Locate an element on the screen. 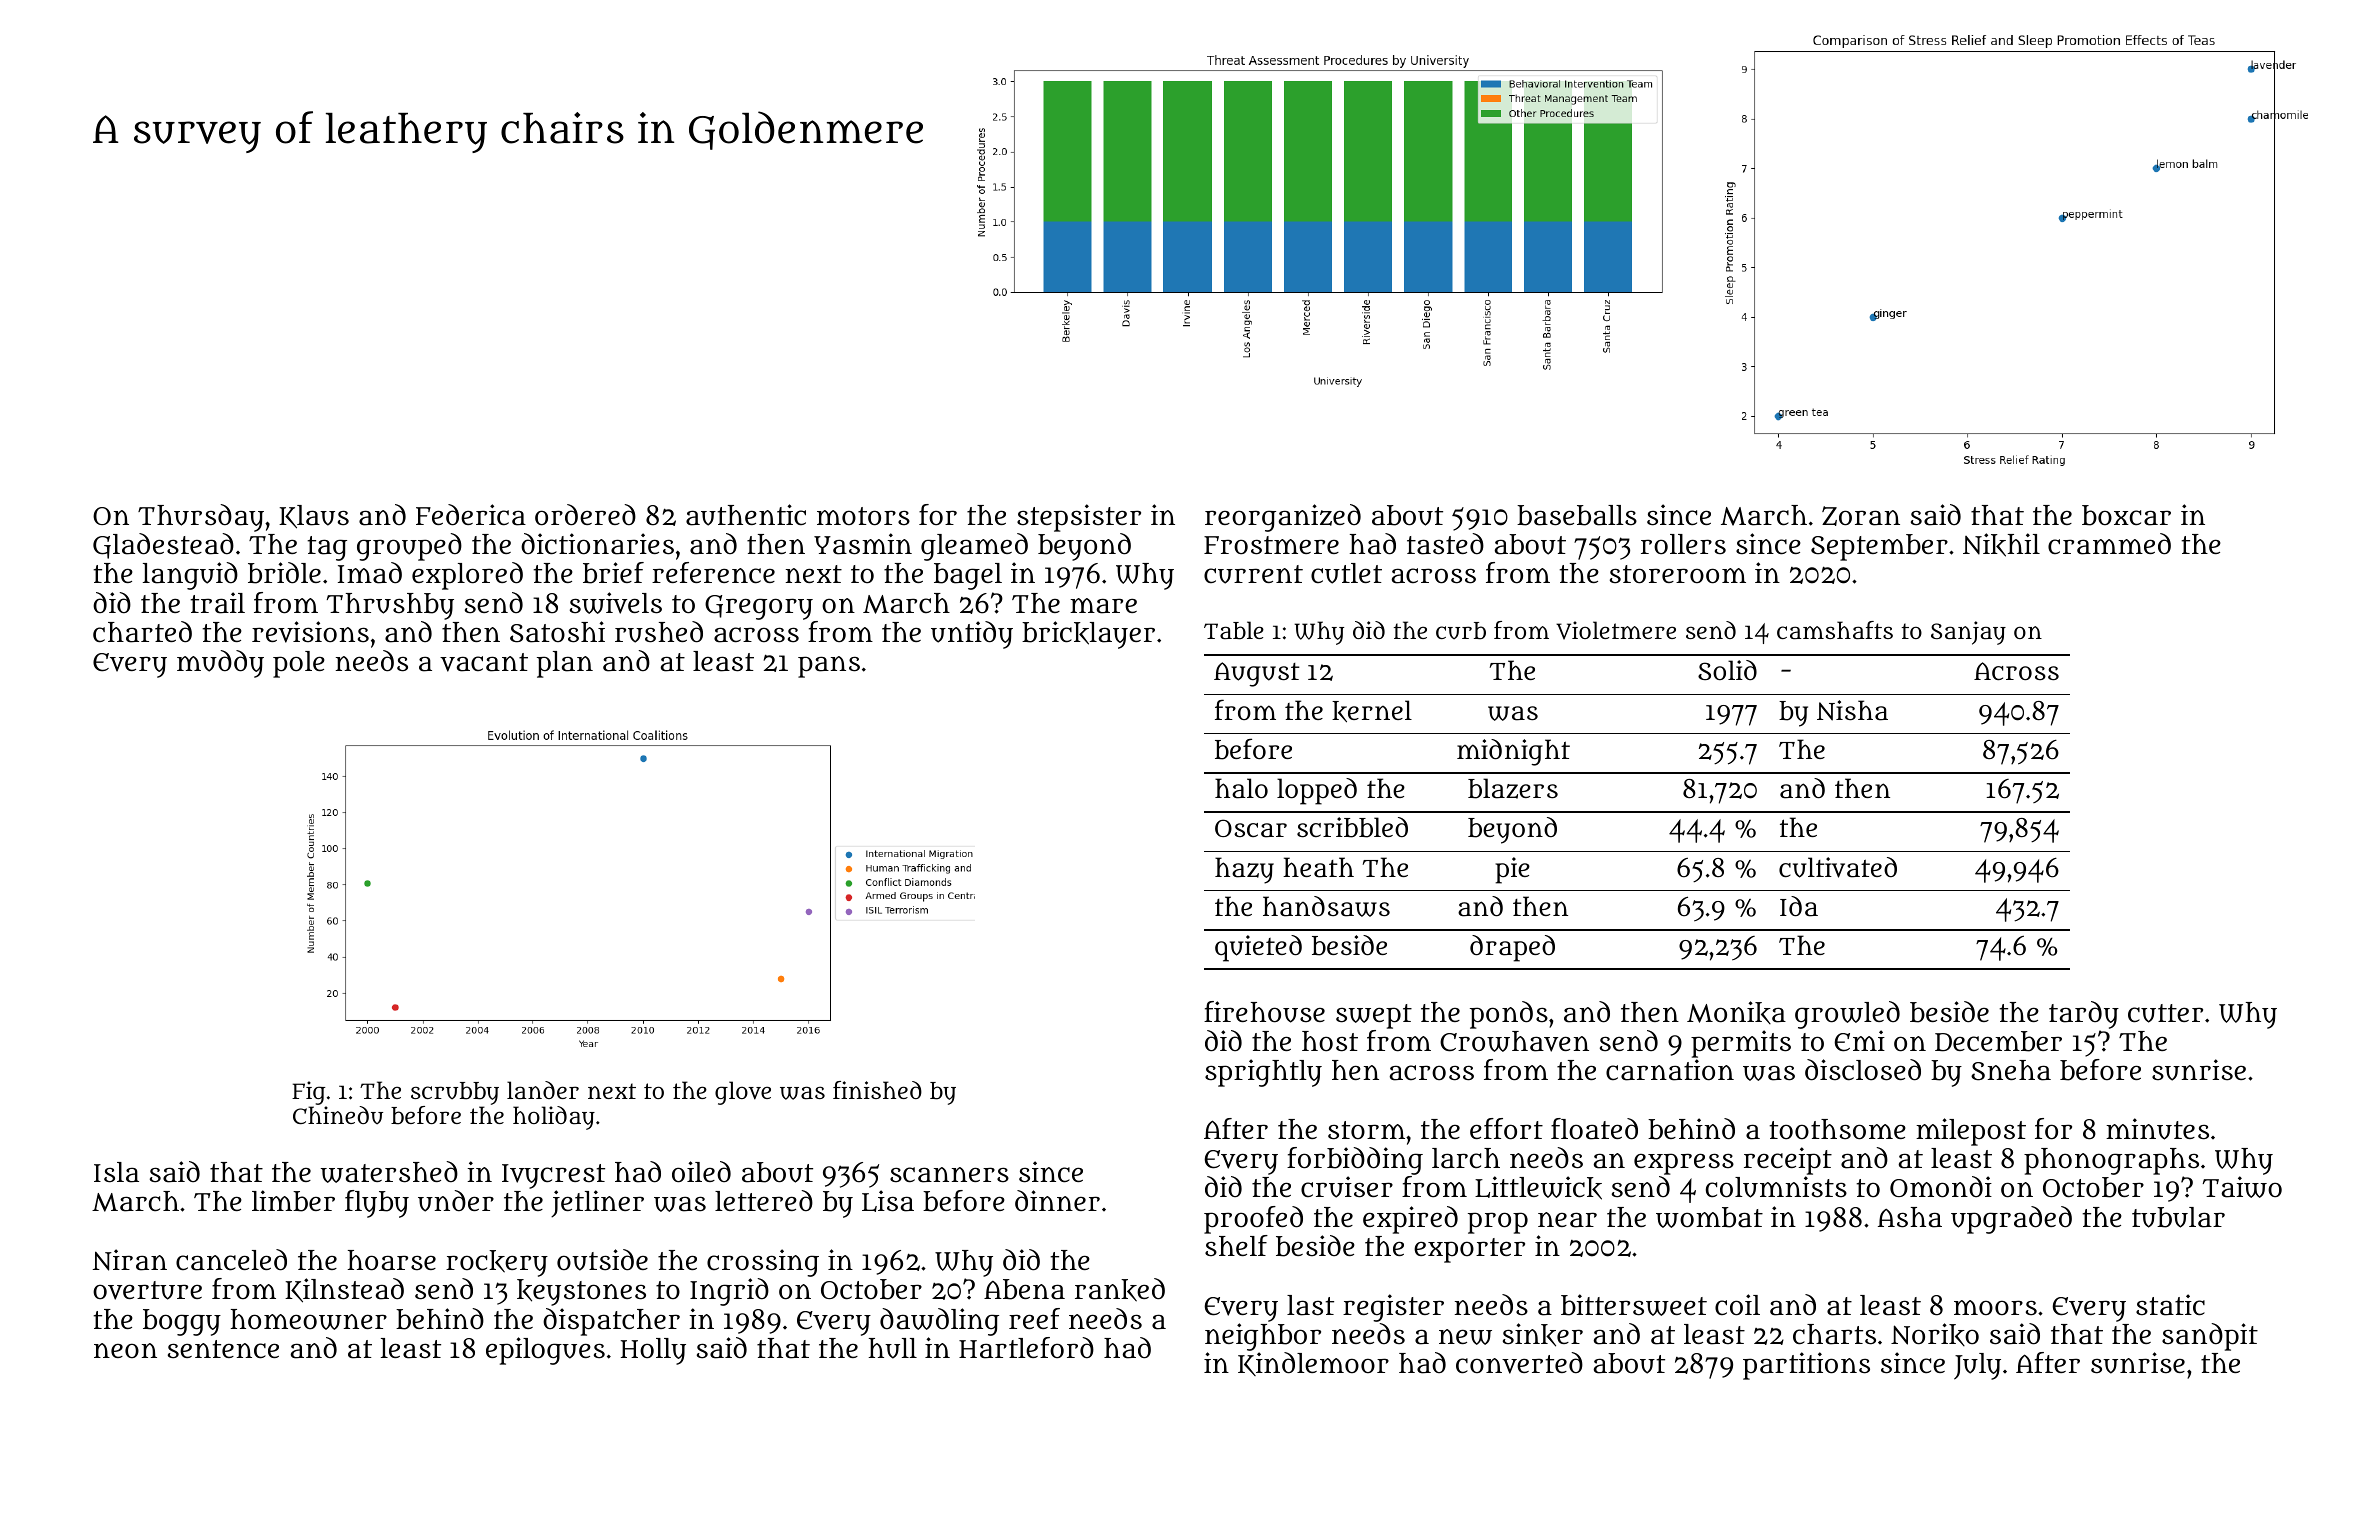 The height and width of the screenshot is (1540, 2380). Zoran is located at coordinates (1861, 516).
